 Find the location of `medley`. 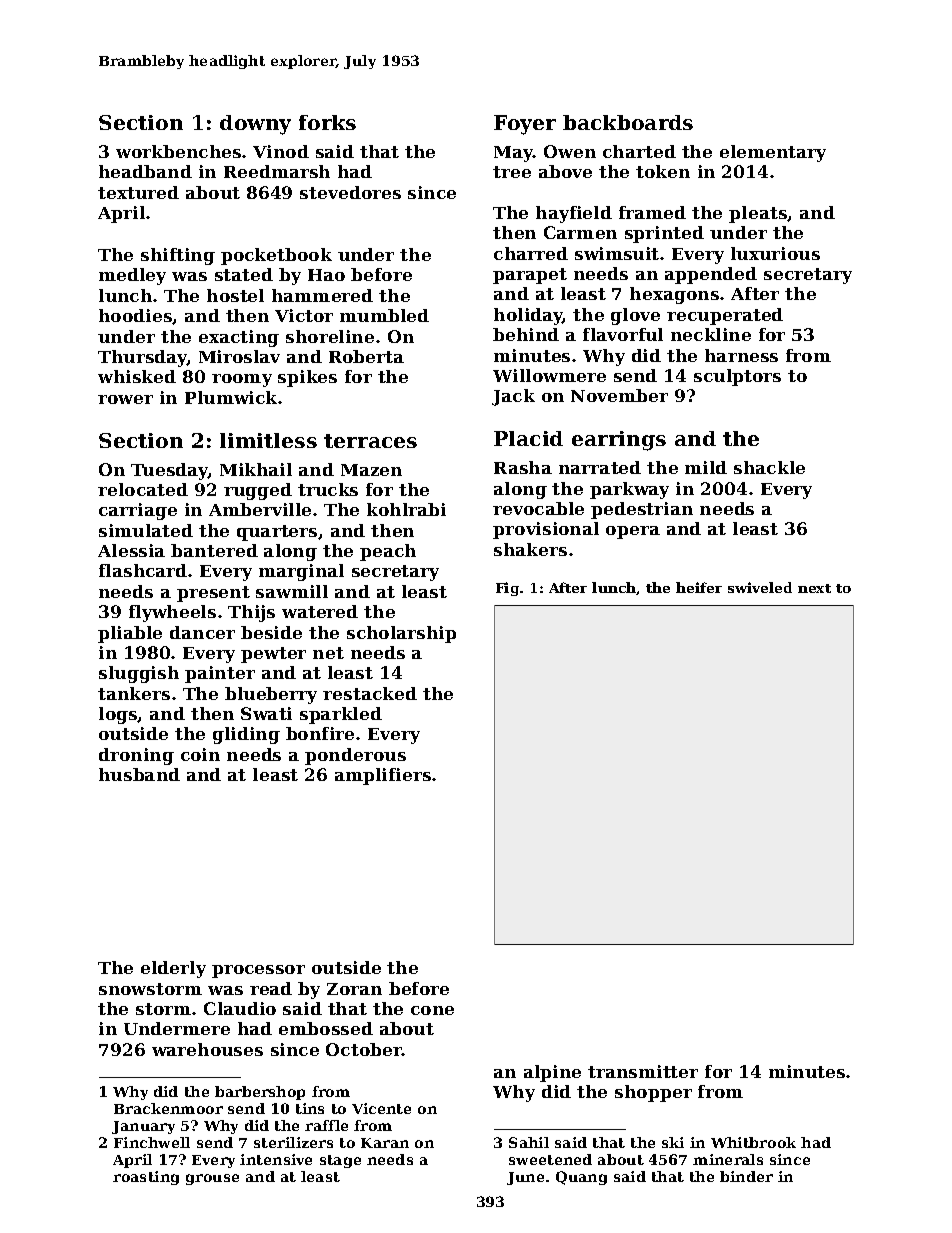

medley is located at coordinates (132, 276).
